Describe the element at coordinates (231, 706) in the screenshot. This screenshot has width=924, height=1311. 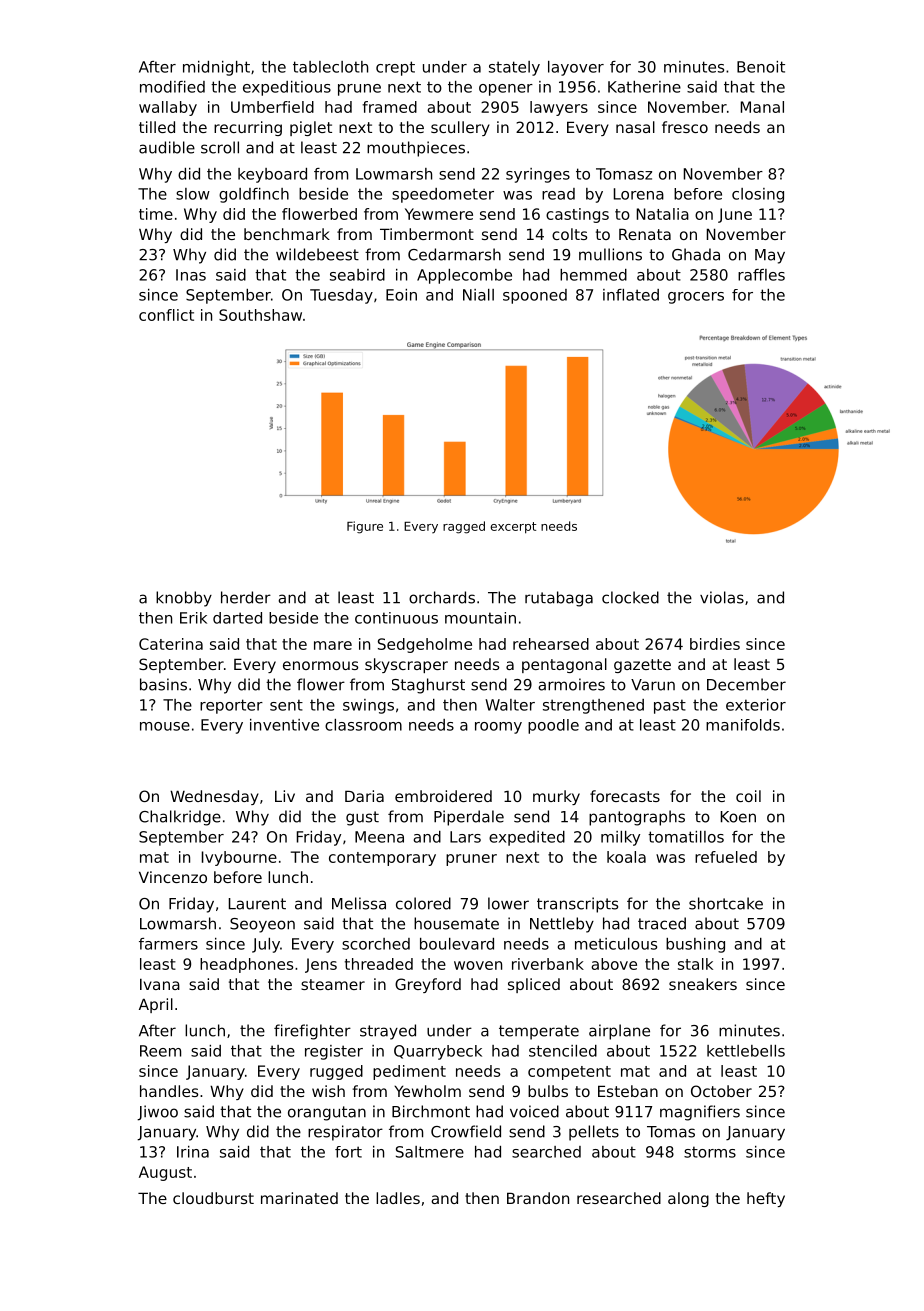
I see `reporter` at that location.
